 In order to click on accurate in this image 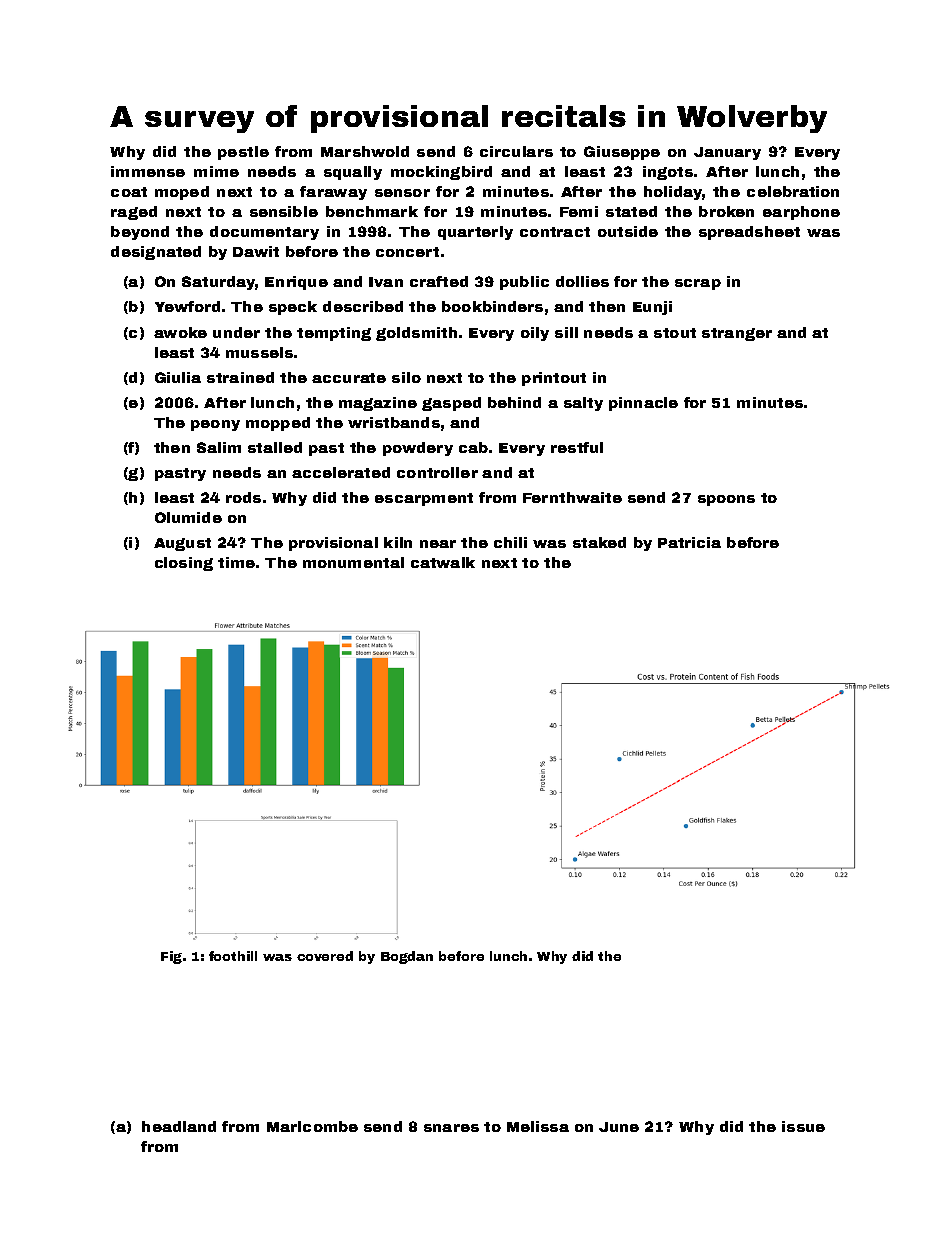, I will do `click(349, 378)`.
